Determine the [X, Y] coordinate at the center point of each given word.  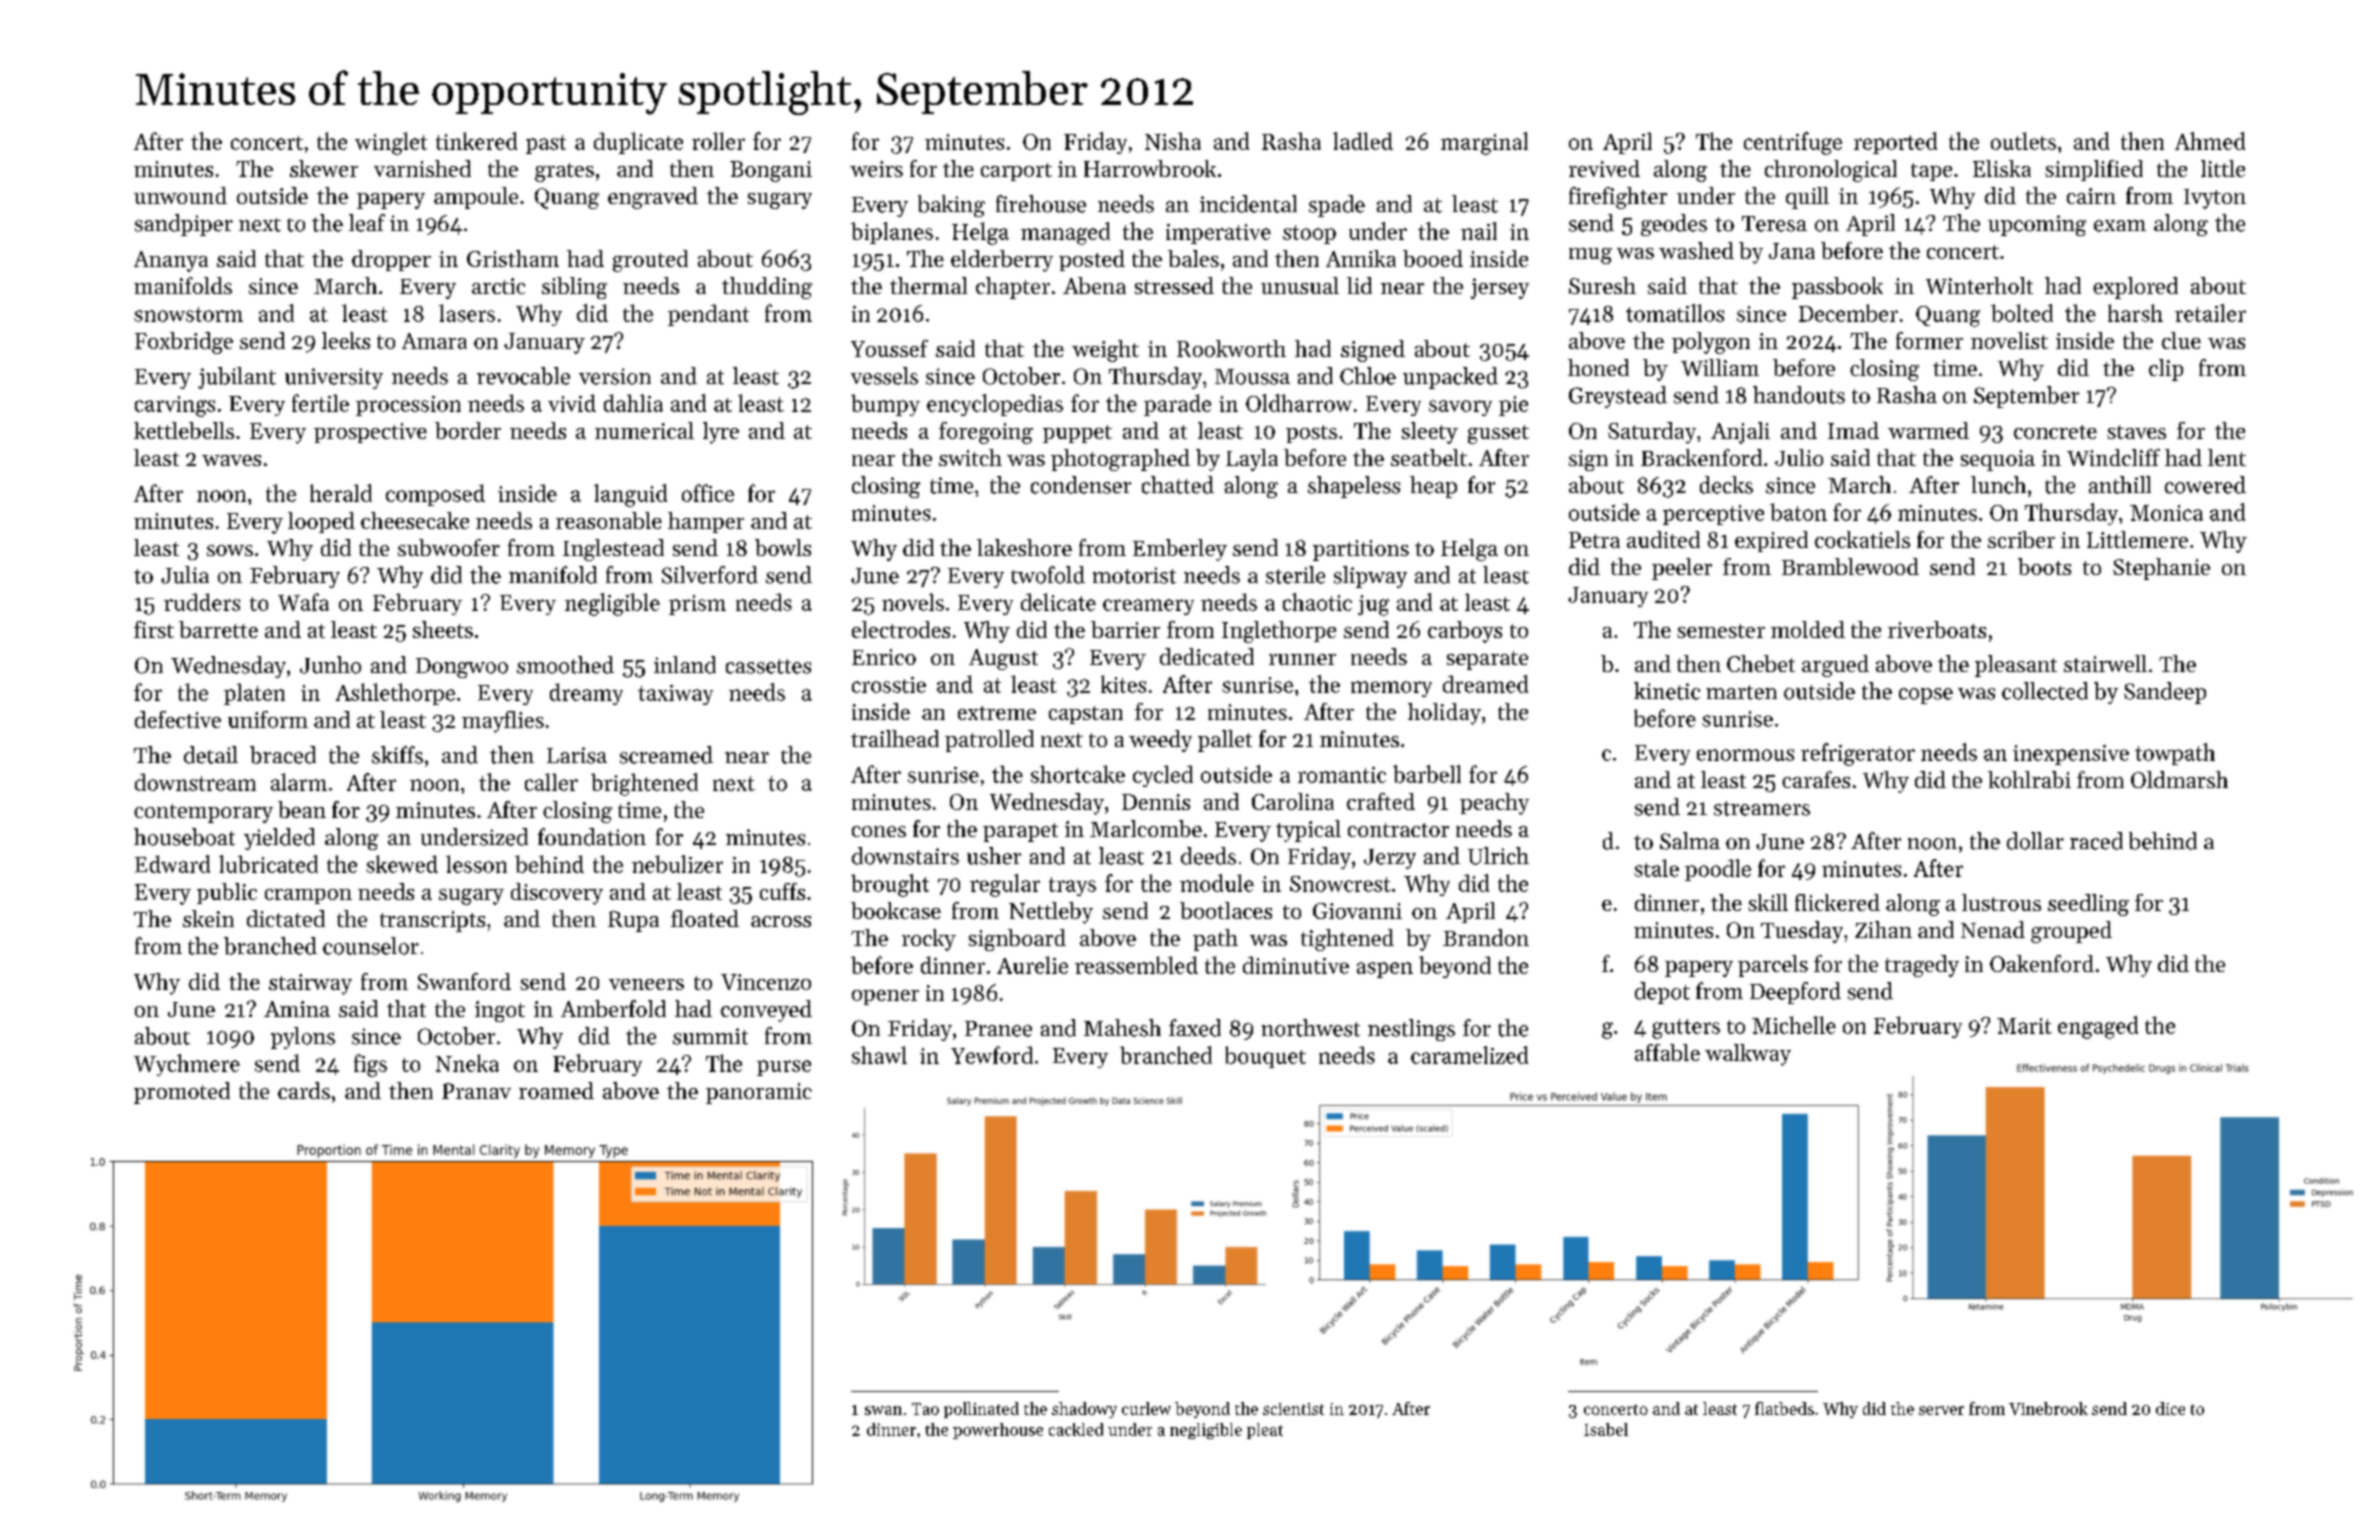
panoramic [759, 1093]
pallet [1225, 741]
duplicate [638, 143]
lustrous [2001, 902]
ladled [1363, 141]
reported [1895, 143]
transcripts [432, 921]
